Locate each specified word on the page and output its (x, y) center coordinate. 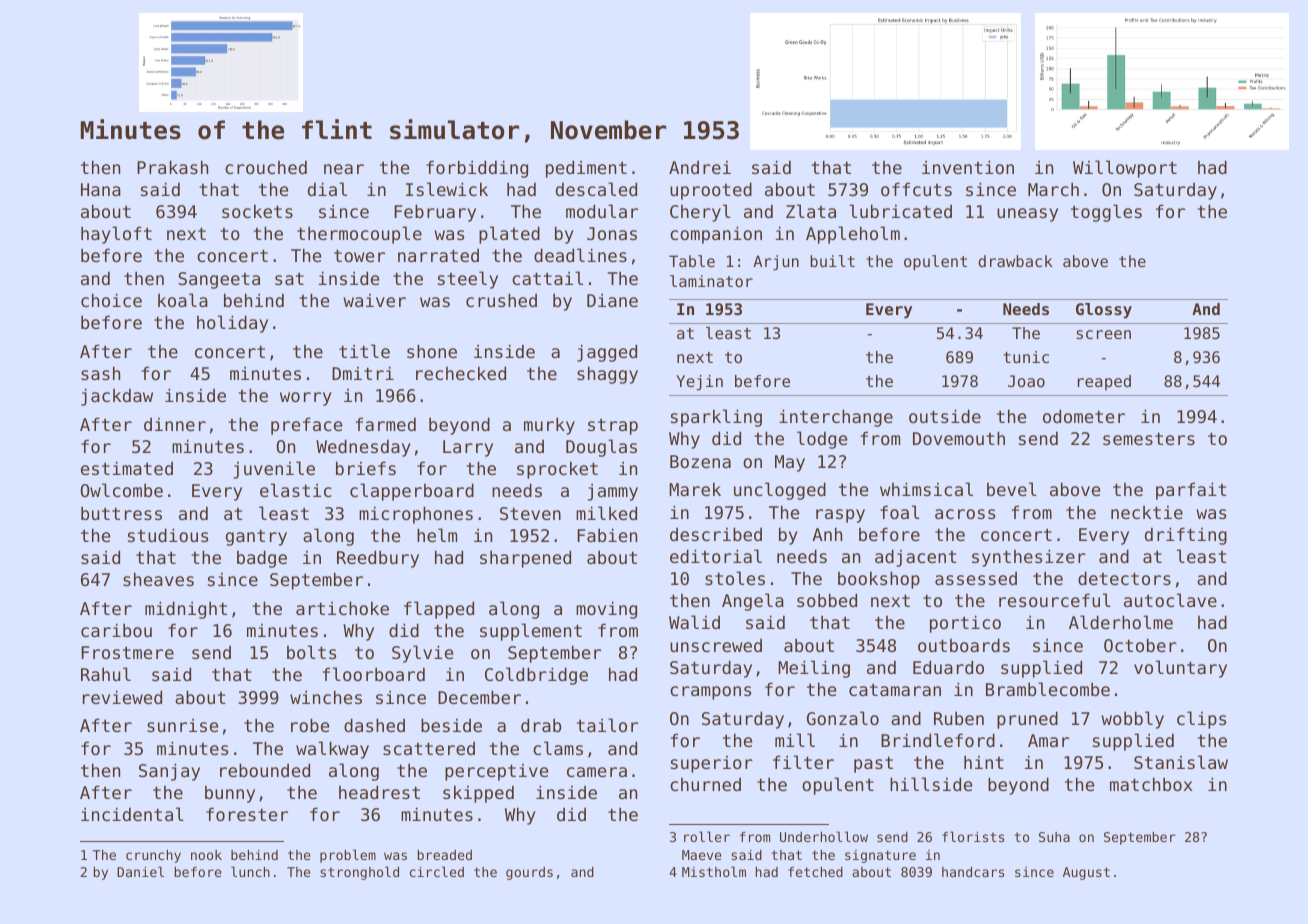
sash (100, 373)
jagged (607, 353)
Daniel (140, 871)
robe (310, 725)
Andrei (700, 167)
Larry (468, 448)
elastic (296, 490)
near (344, 169)
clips (1201, 720)
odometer (1084, 416)
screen (1103, 334)
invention (968, 167)
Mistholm (714, 871)
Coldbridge (536, 676)
